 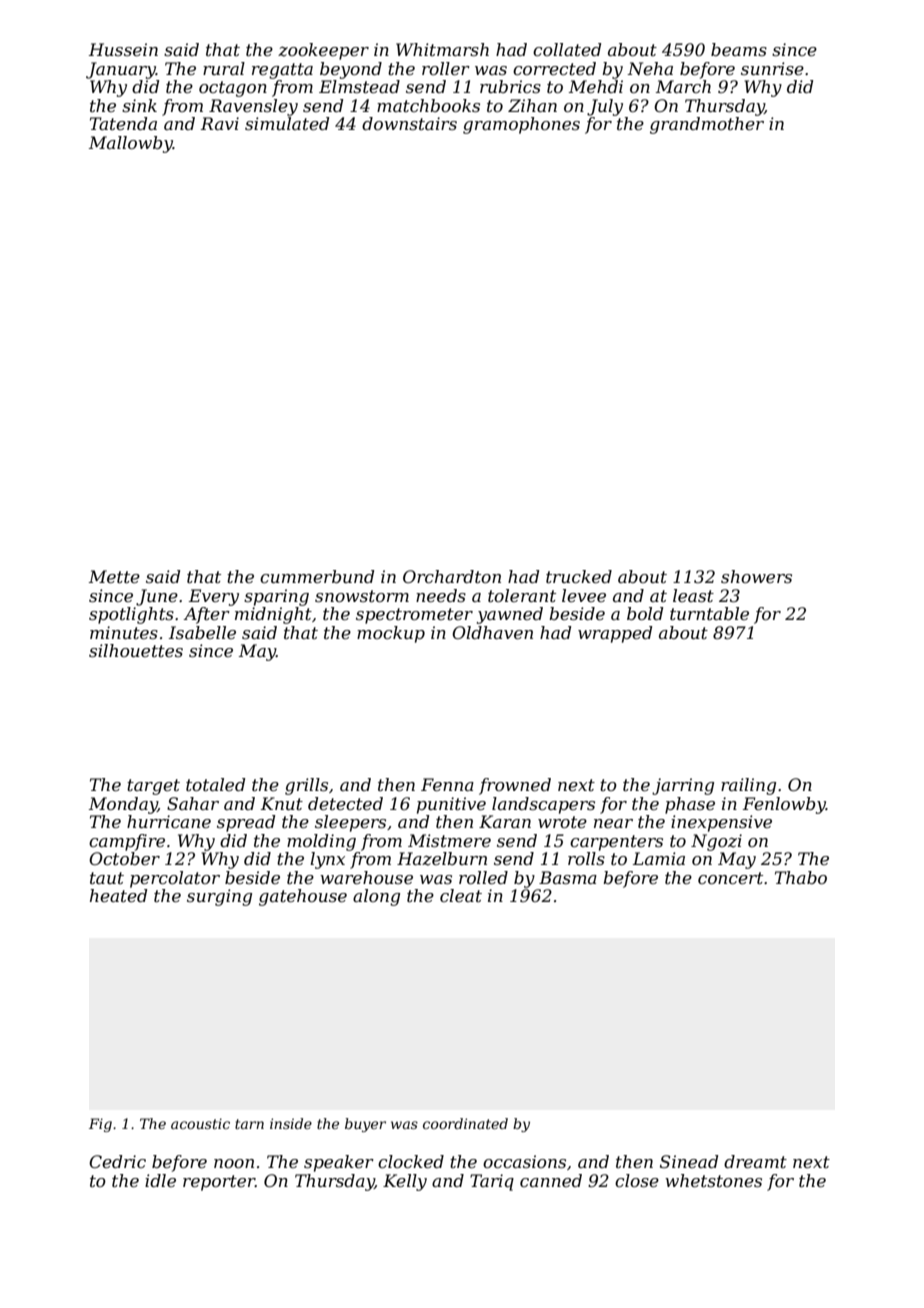 I want to click on sunrise, so click(x=772, y=68).
